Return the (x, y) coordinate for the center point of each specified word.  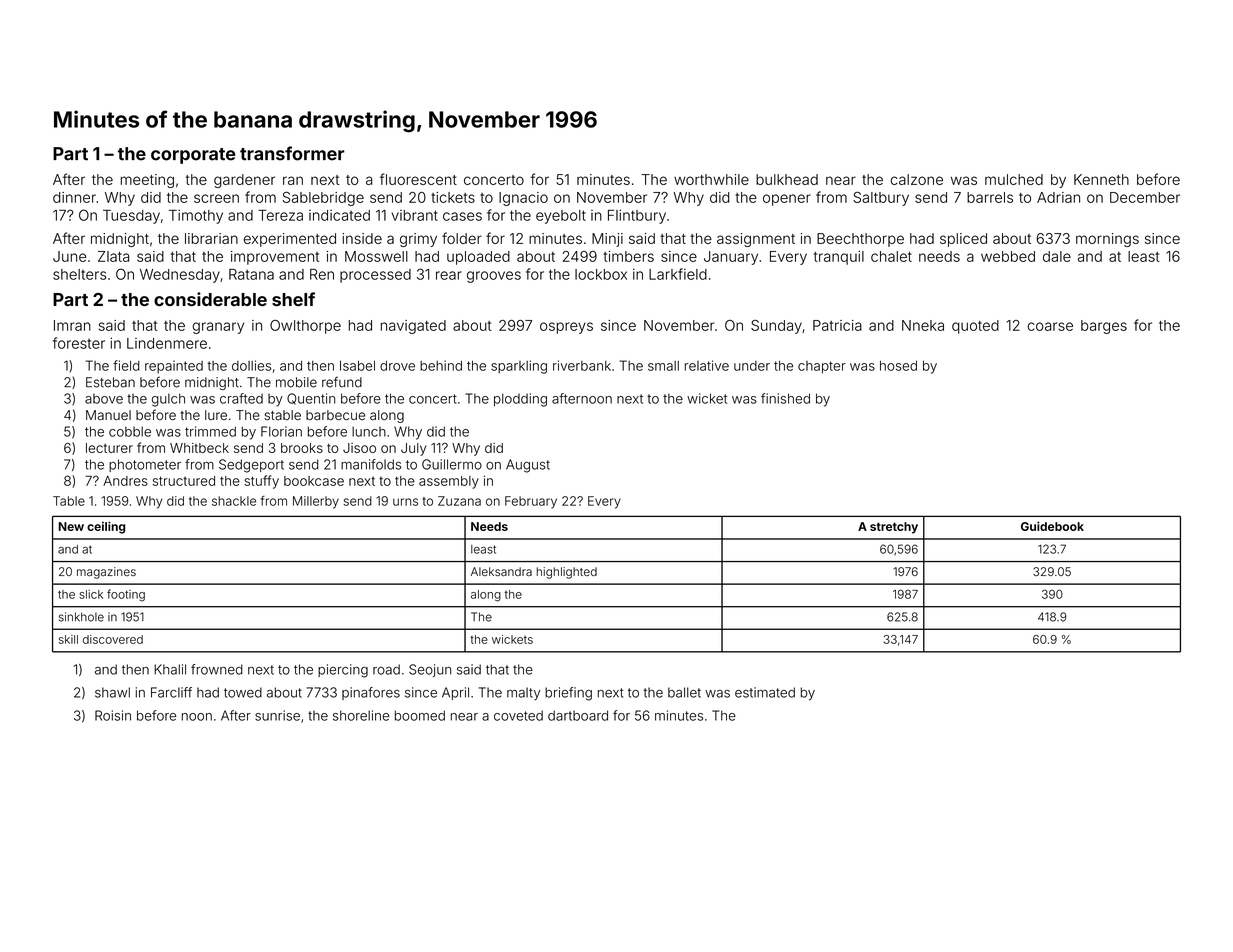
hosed (898, 366)
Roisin (113, 715)
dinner (74, 197)
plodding (520, 400)
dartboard (578, 715)
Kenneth (1101, 179)
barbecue (335, 415)
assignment (756, 240)
